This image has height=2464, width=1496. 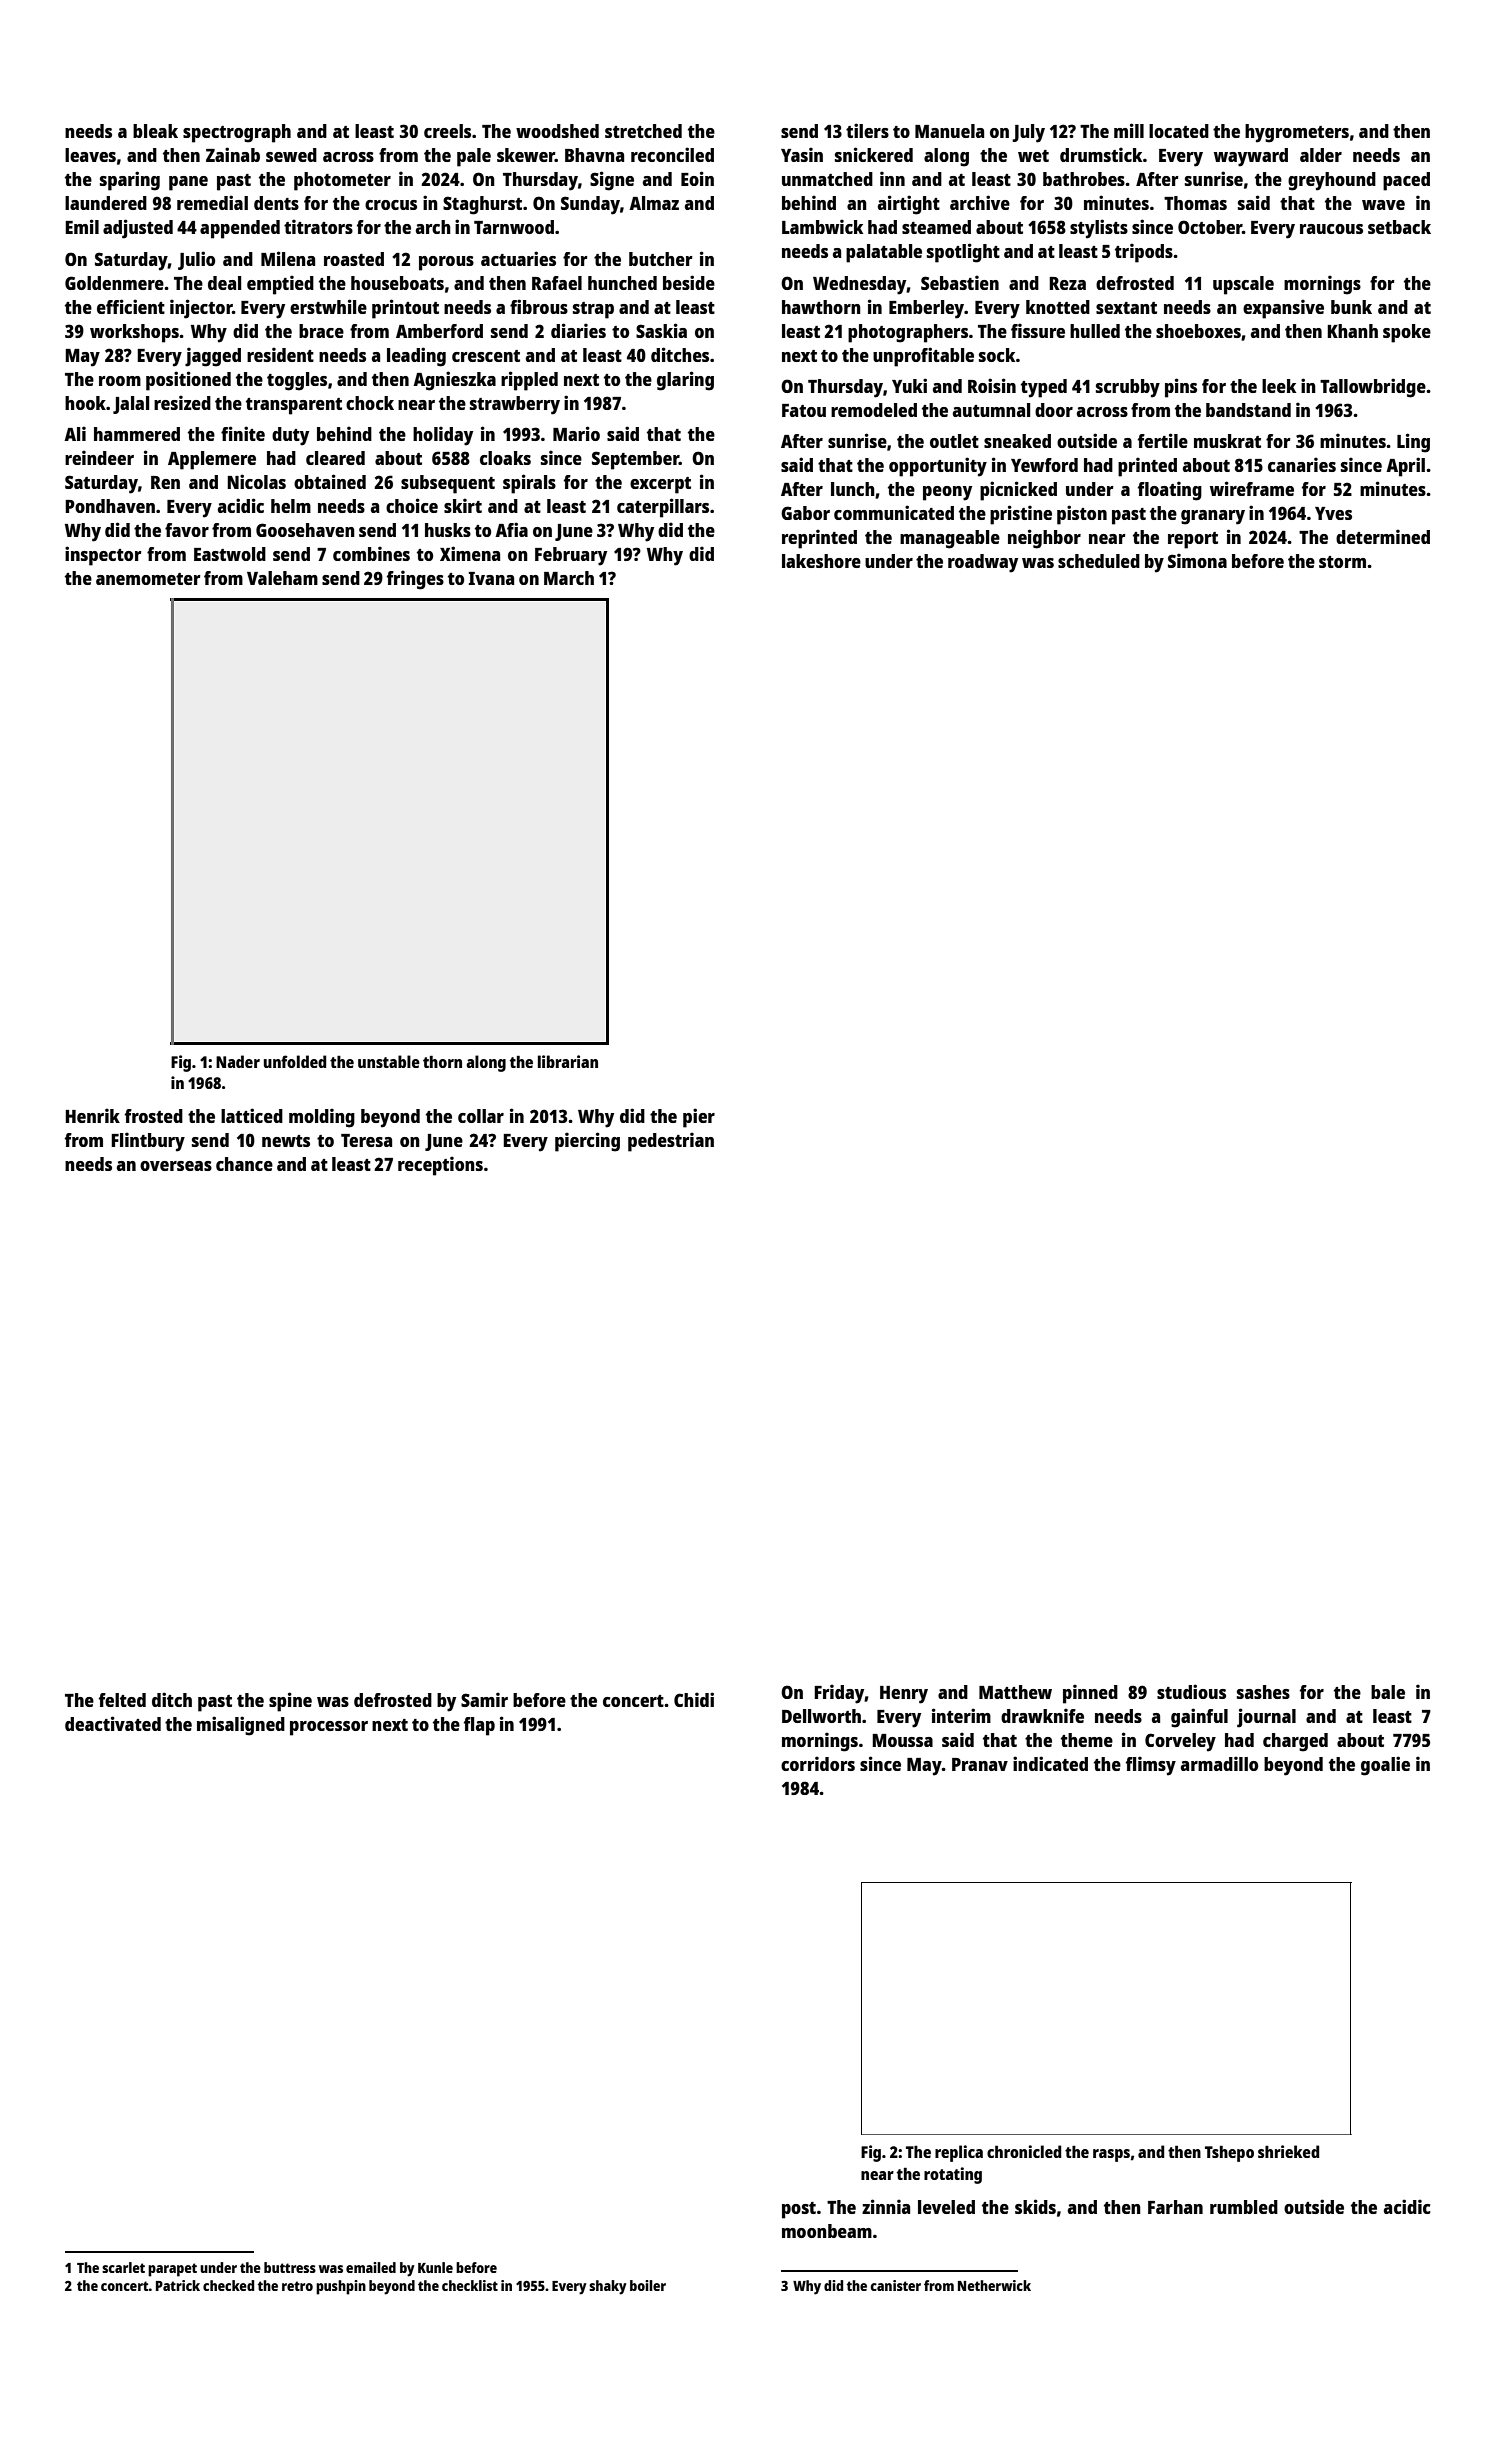 What do you see at coordinates (1342, 562) in the image?
I see `storm` at bounding box center [1342, 562].
